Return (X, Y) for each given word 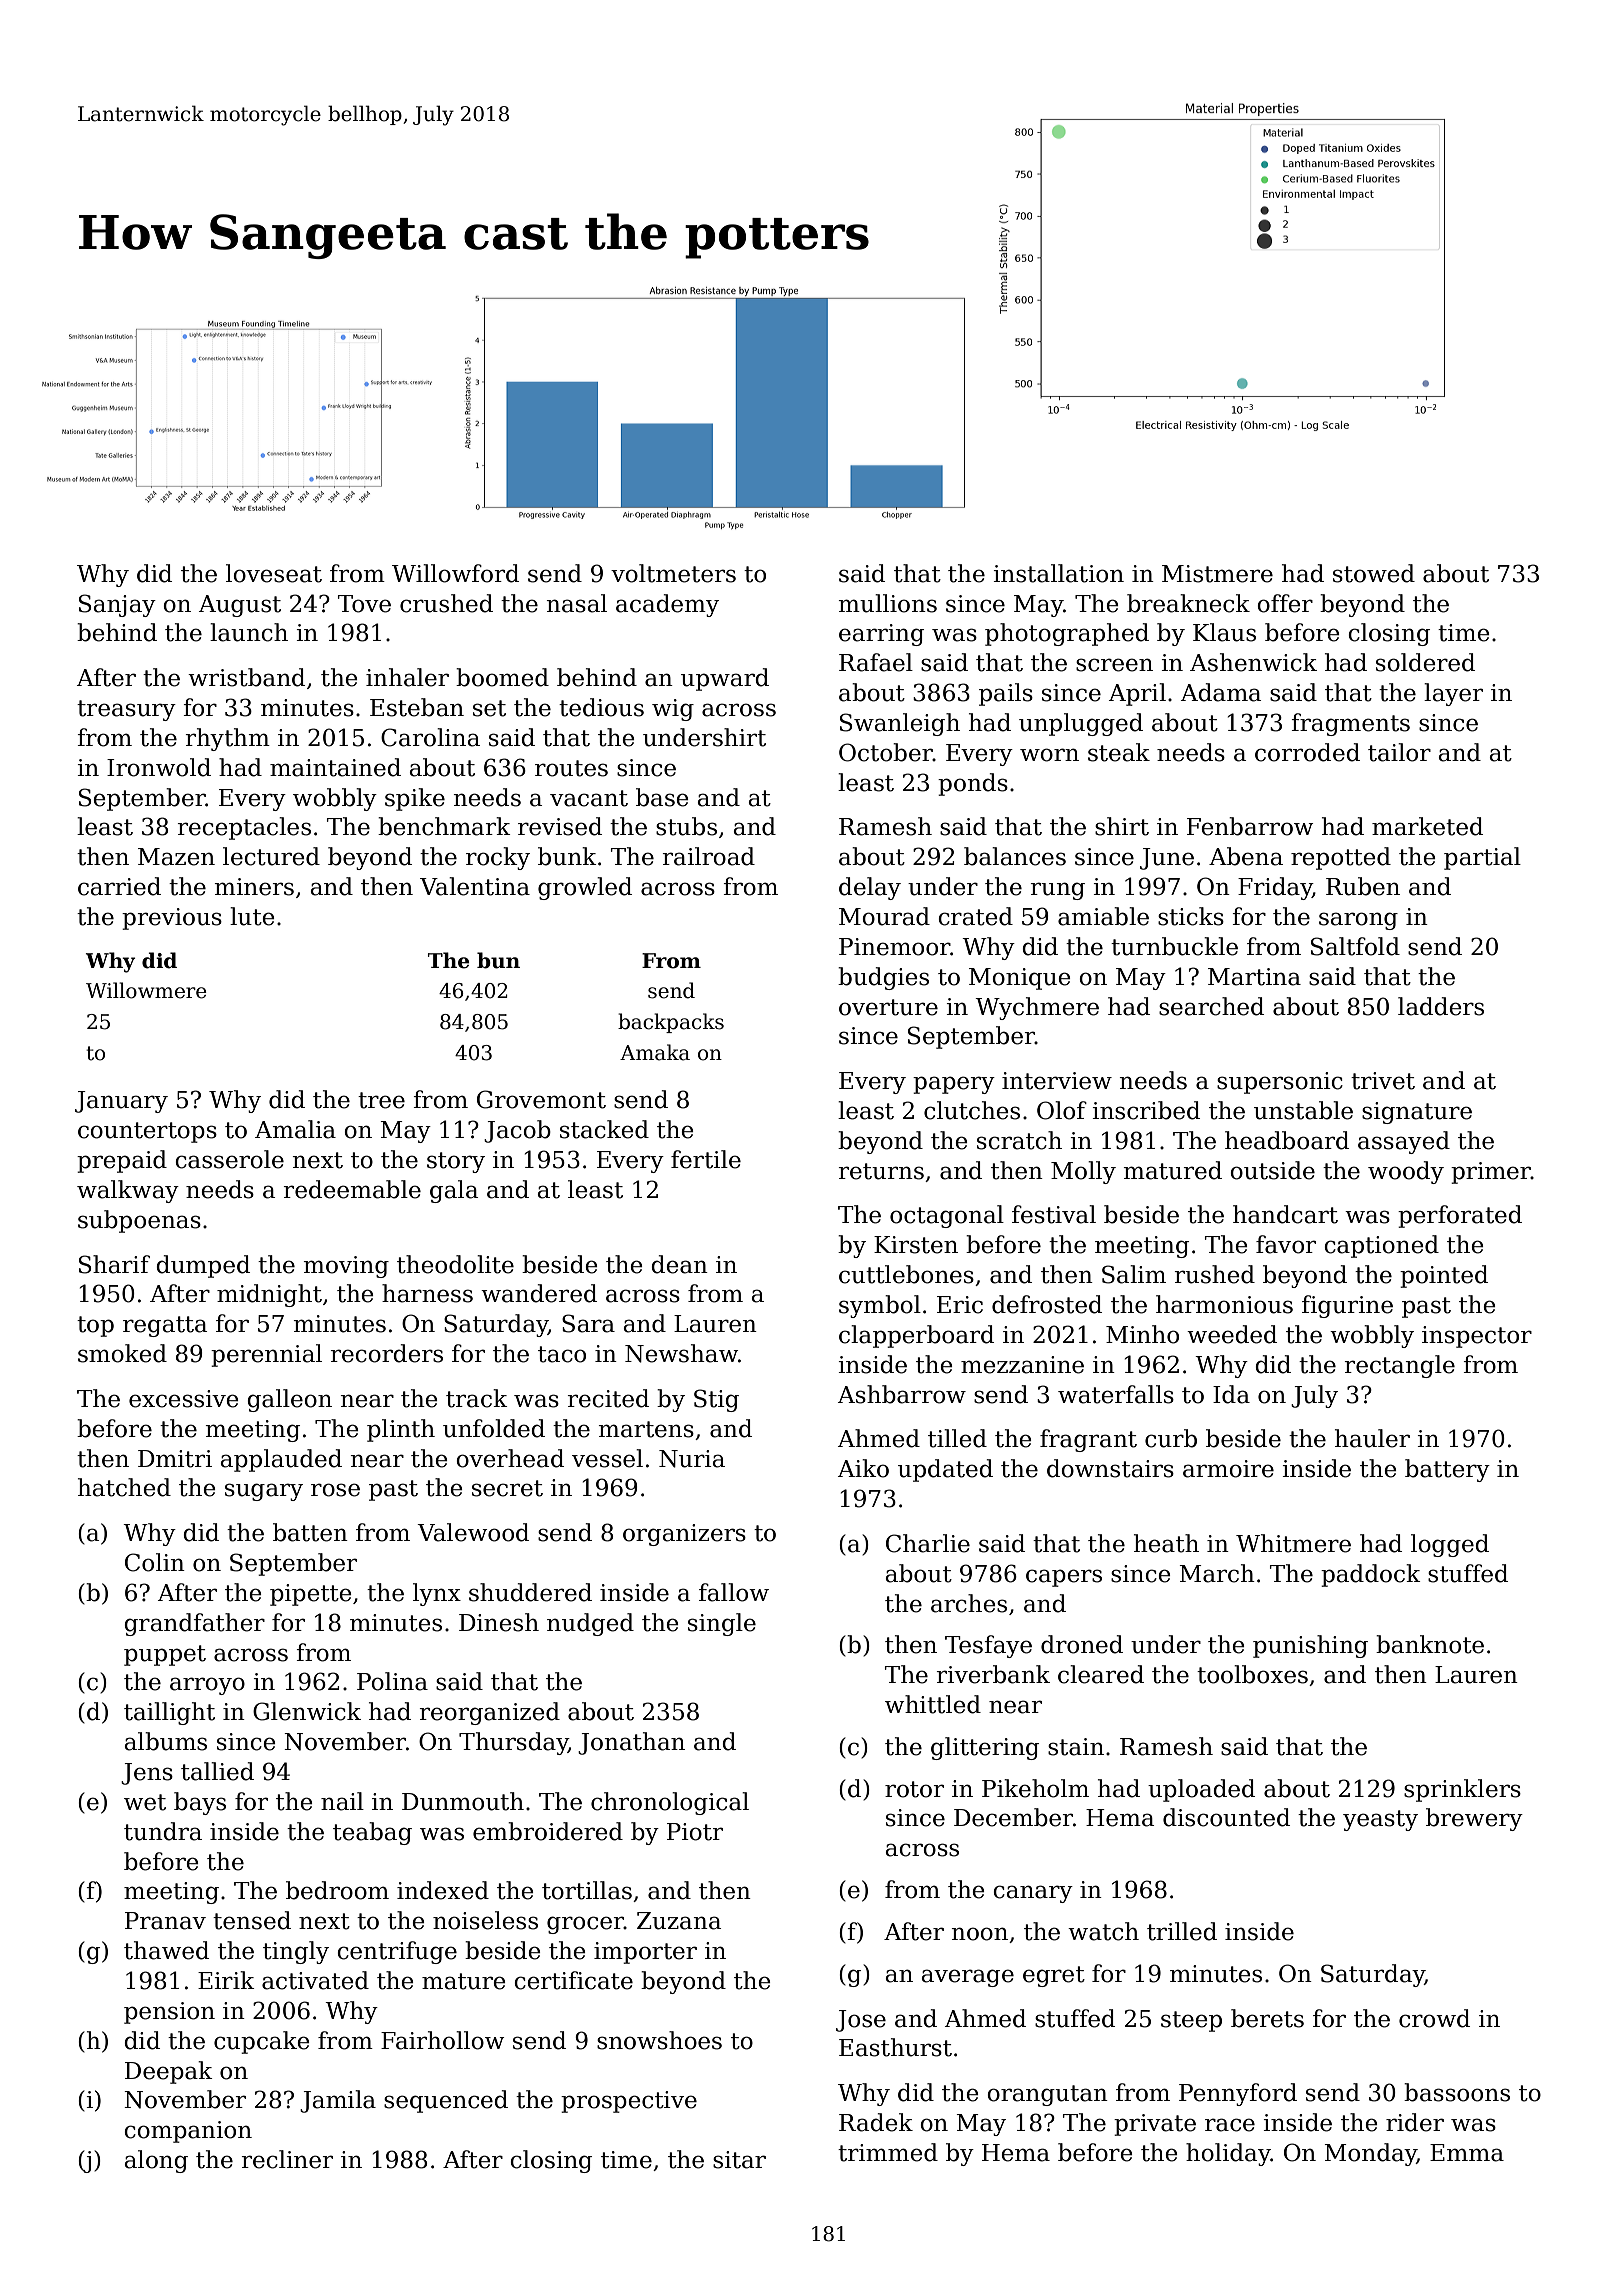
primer (1491, 1173)
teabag (372, 1833)
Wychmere (1037, 1008)
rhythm (227, 739)
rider (1415, 2122)
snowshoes (659, 2040)
